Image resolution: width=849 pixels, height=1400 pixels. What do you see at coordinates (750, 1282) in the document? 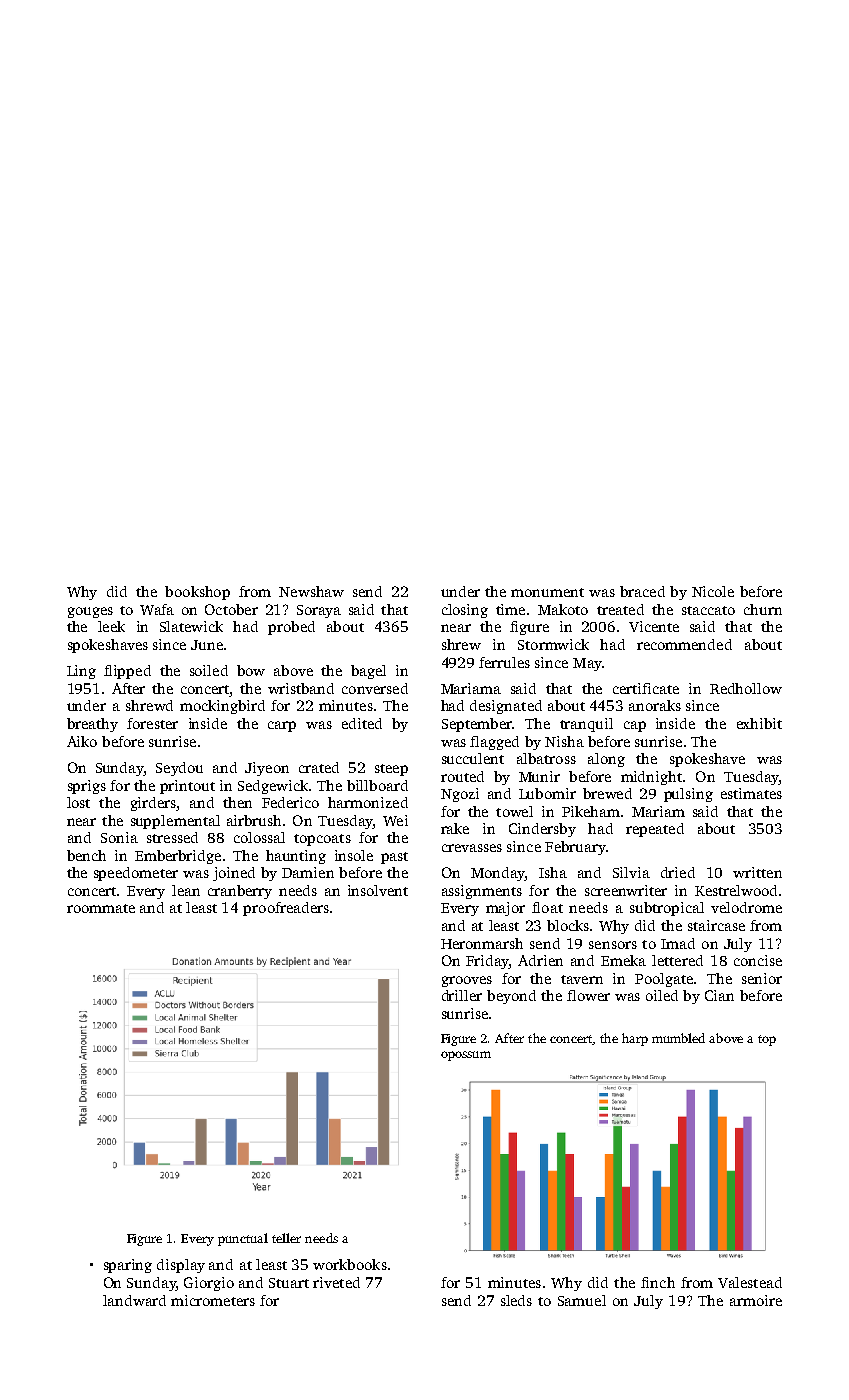
I see `Valestead` at bounding box center [750, 1282].
